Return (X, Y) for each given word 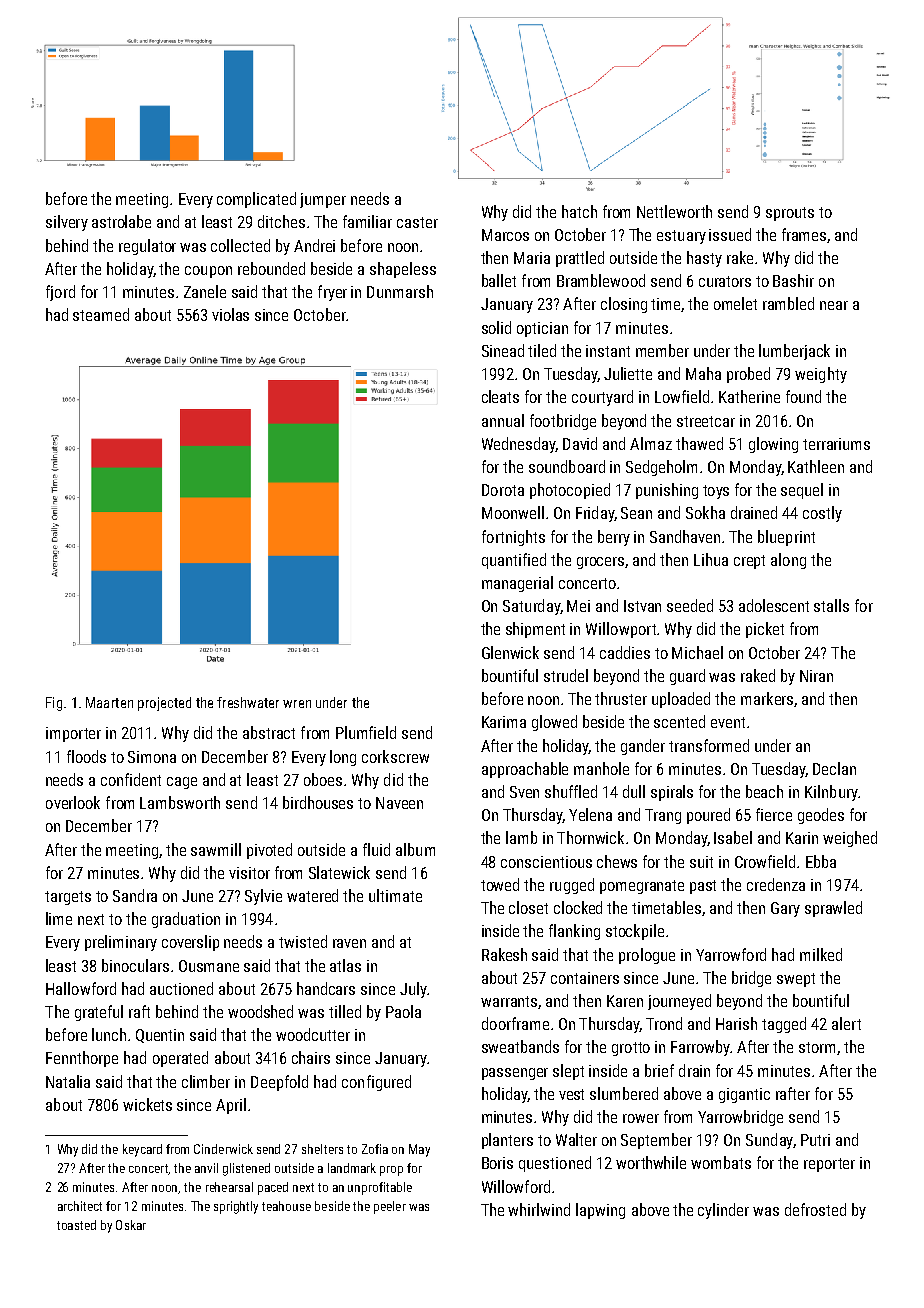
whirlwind (539, 1209)
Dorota (503, 490)
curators (725, 281)
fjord (60, 293)
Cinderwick (223, 1149)
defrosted (815, 1209)
